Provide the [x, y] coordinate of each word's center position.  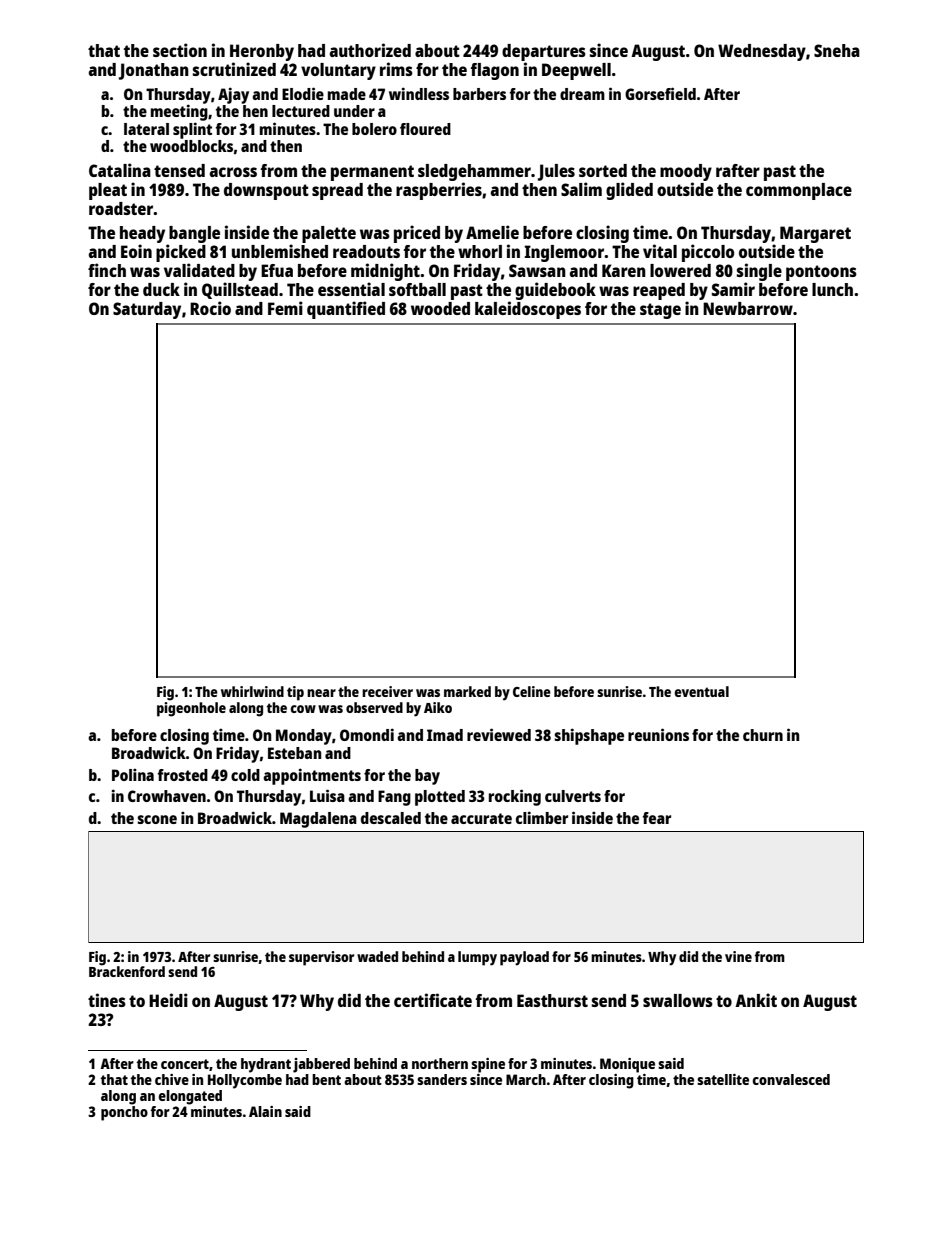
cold [245, 775]
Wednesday [762, 52]
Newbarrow [748, 308]
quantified [346, 310]
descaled [391, 818]
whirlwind [252, 691]
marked [467, 691]
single [759, 272]
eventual [701, 691]
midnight [385, 272]
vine [738, 956]
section [180, 50]
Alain [265, 1111]
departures [544, 52]
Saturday [147, 310]
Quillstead [240, 290]
